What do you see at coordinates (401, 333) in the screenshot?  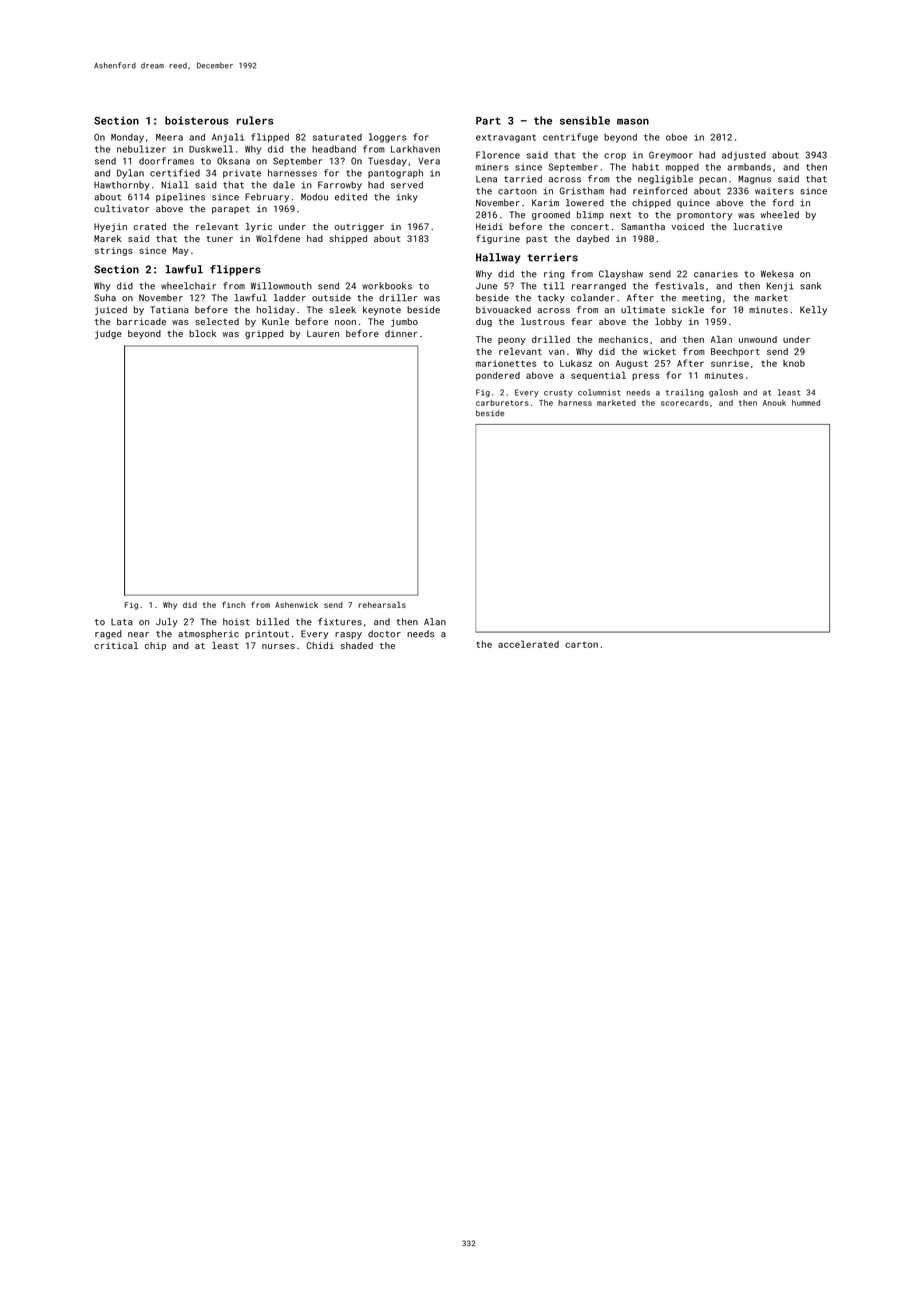 I see `dinner` at bounding box center [401, 333].
